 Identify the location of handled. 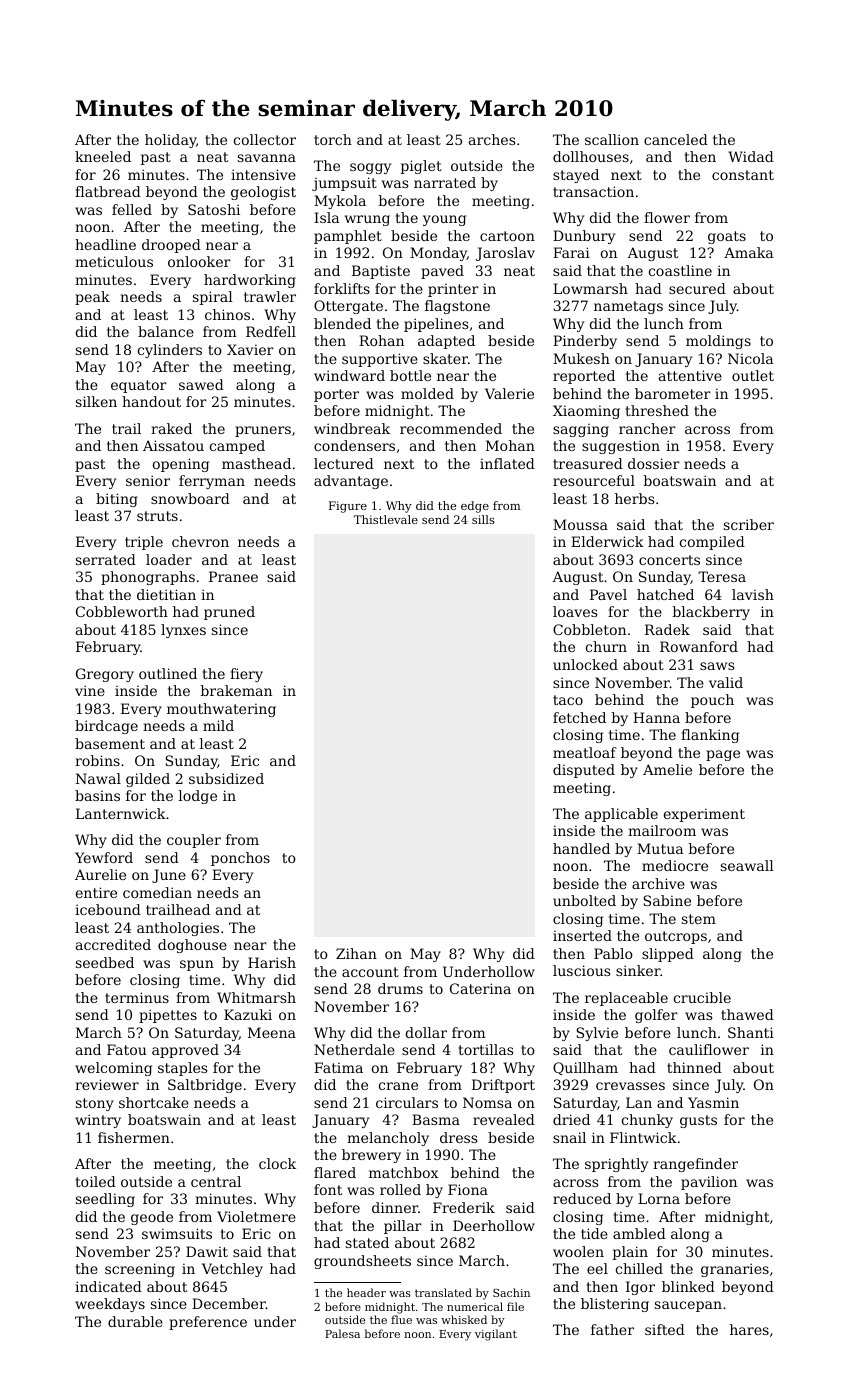
(581, 848).
